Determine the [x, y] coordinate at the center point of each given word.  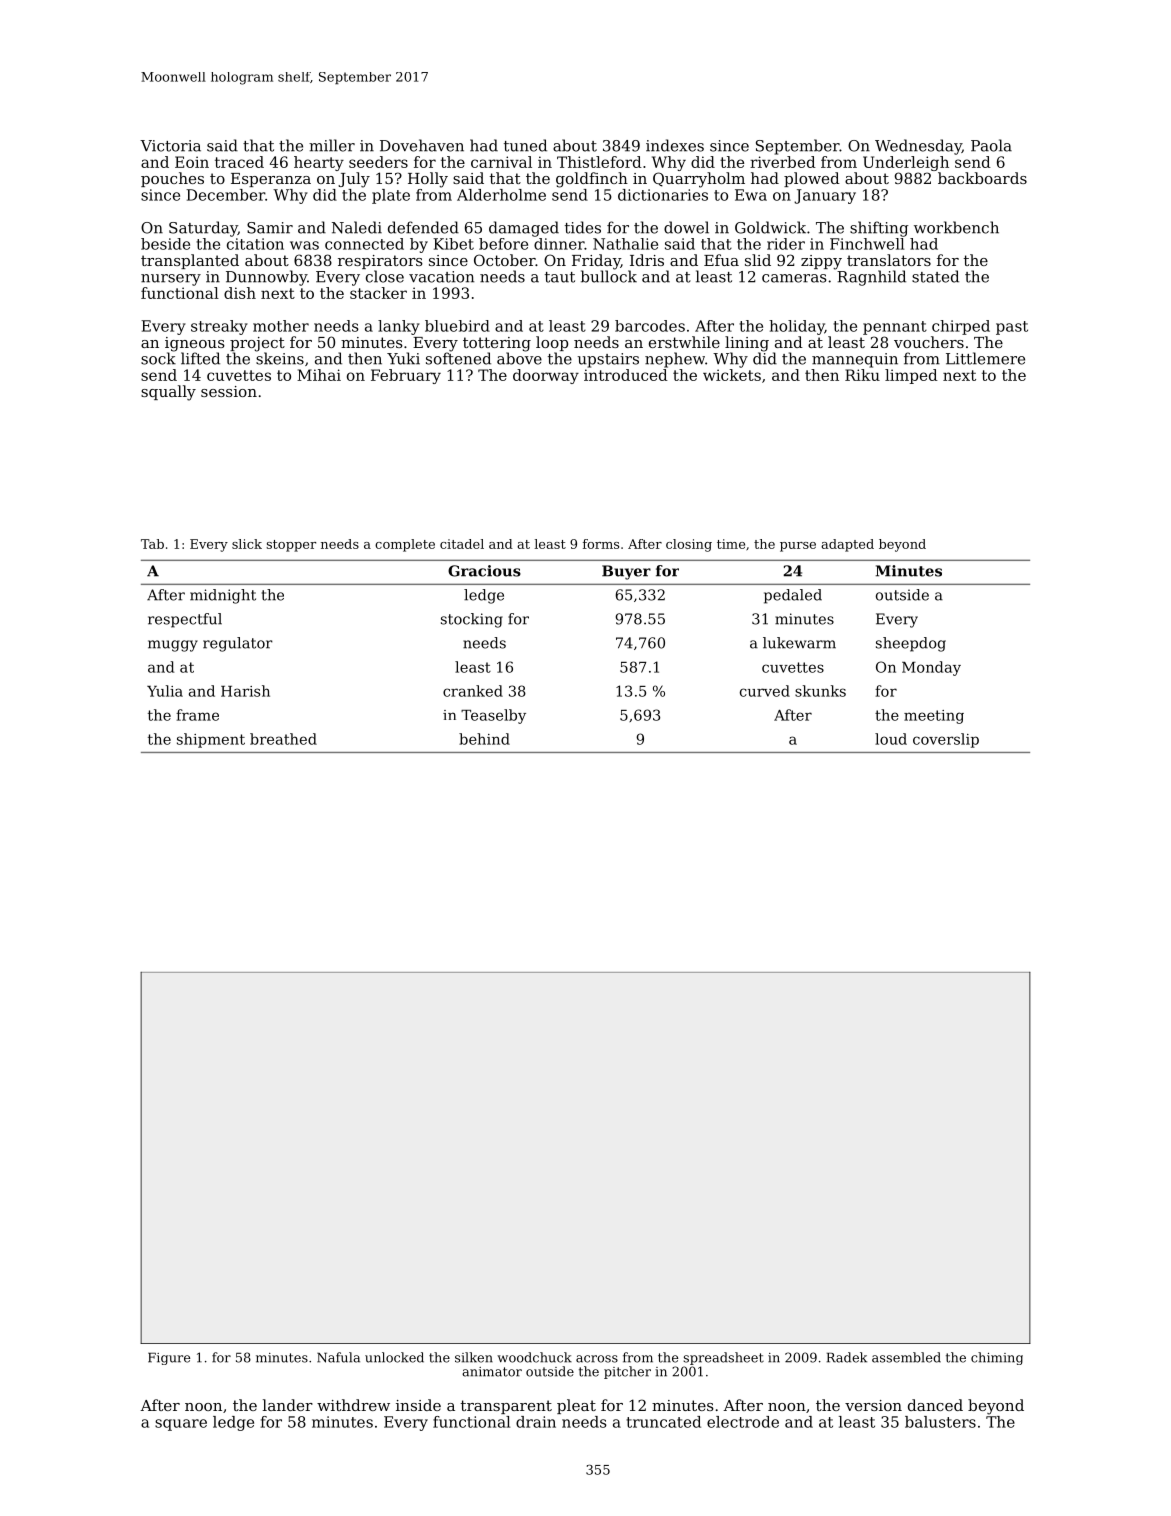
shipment [211, 740]
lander [288, 1405]
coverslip [946, 740]
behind [484, 739]
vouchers [929, 342]
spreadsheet [724, 1358]
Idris [647, 260]
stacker [378, 293]
